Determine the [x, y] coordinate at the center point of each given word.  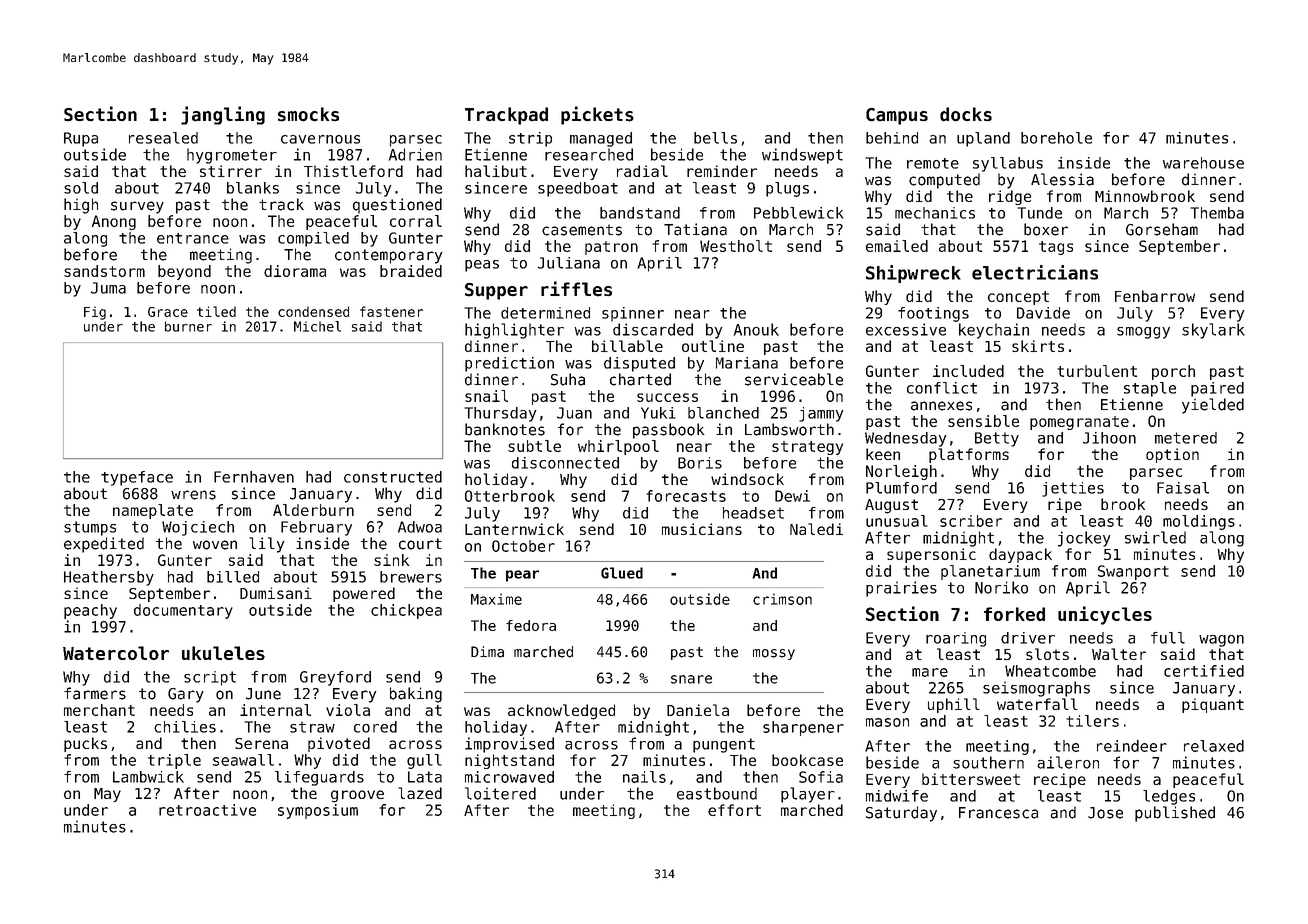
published [1175, 814]
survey [137, 207]
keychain [994, 331]
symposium [318, 811]
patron [611, 248]
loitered [500, 793]
